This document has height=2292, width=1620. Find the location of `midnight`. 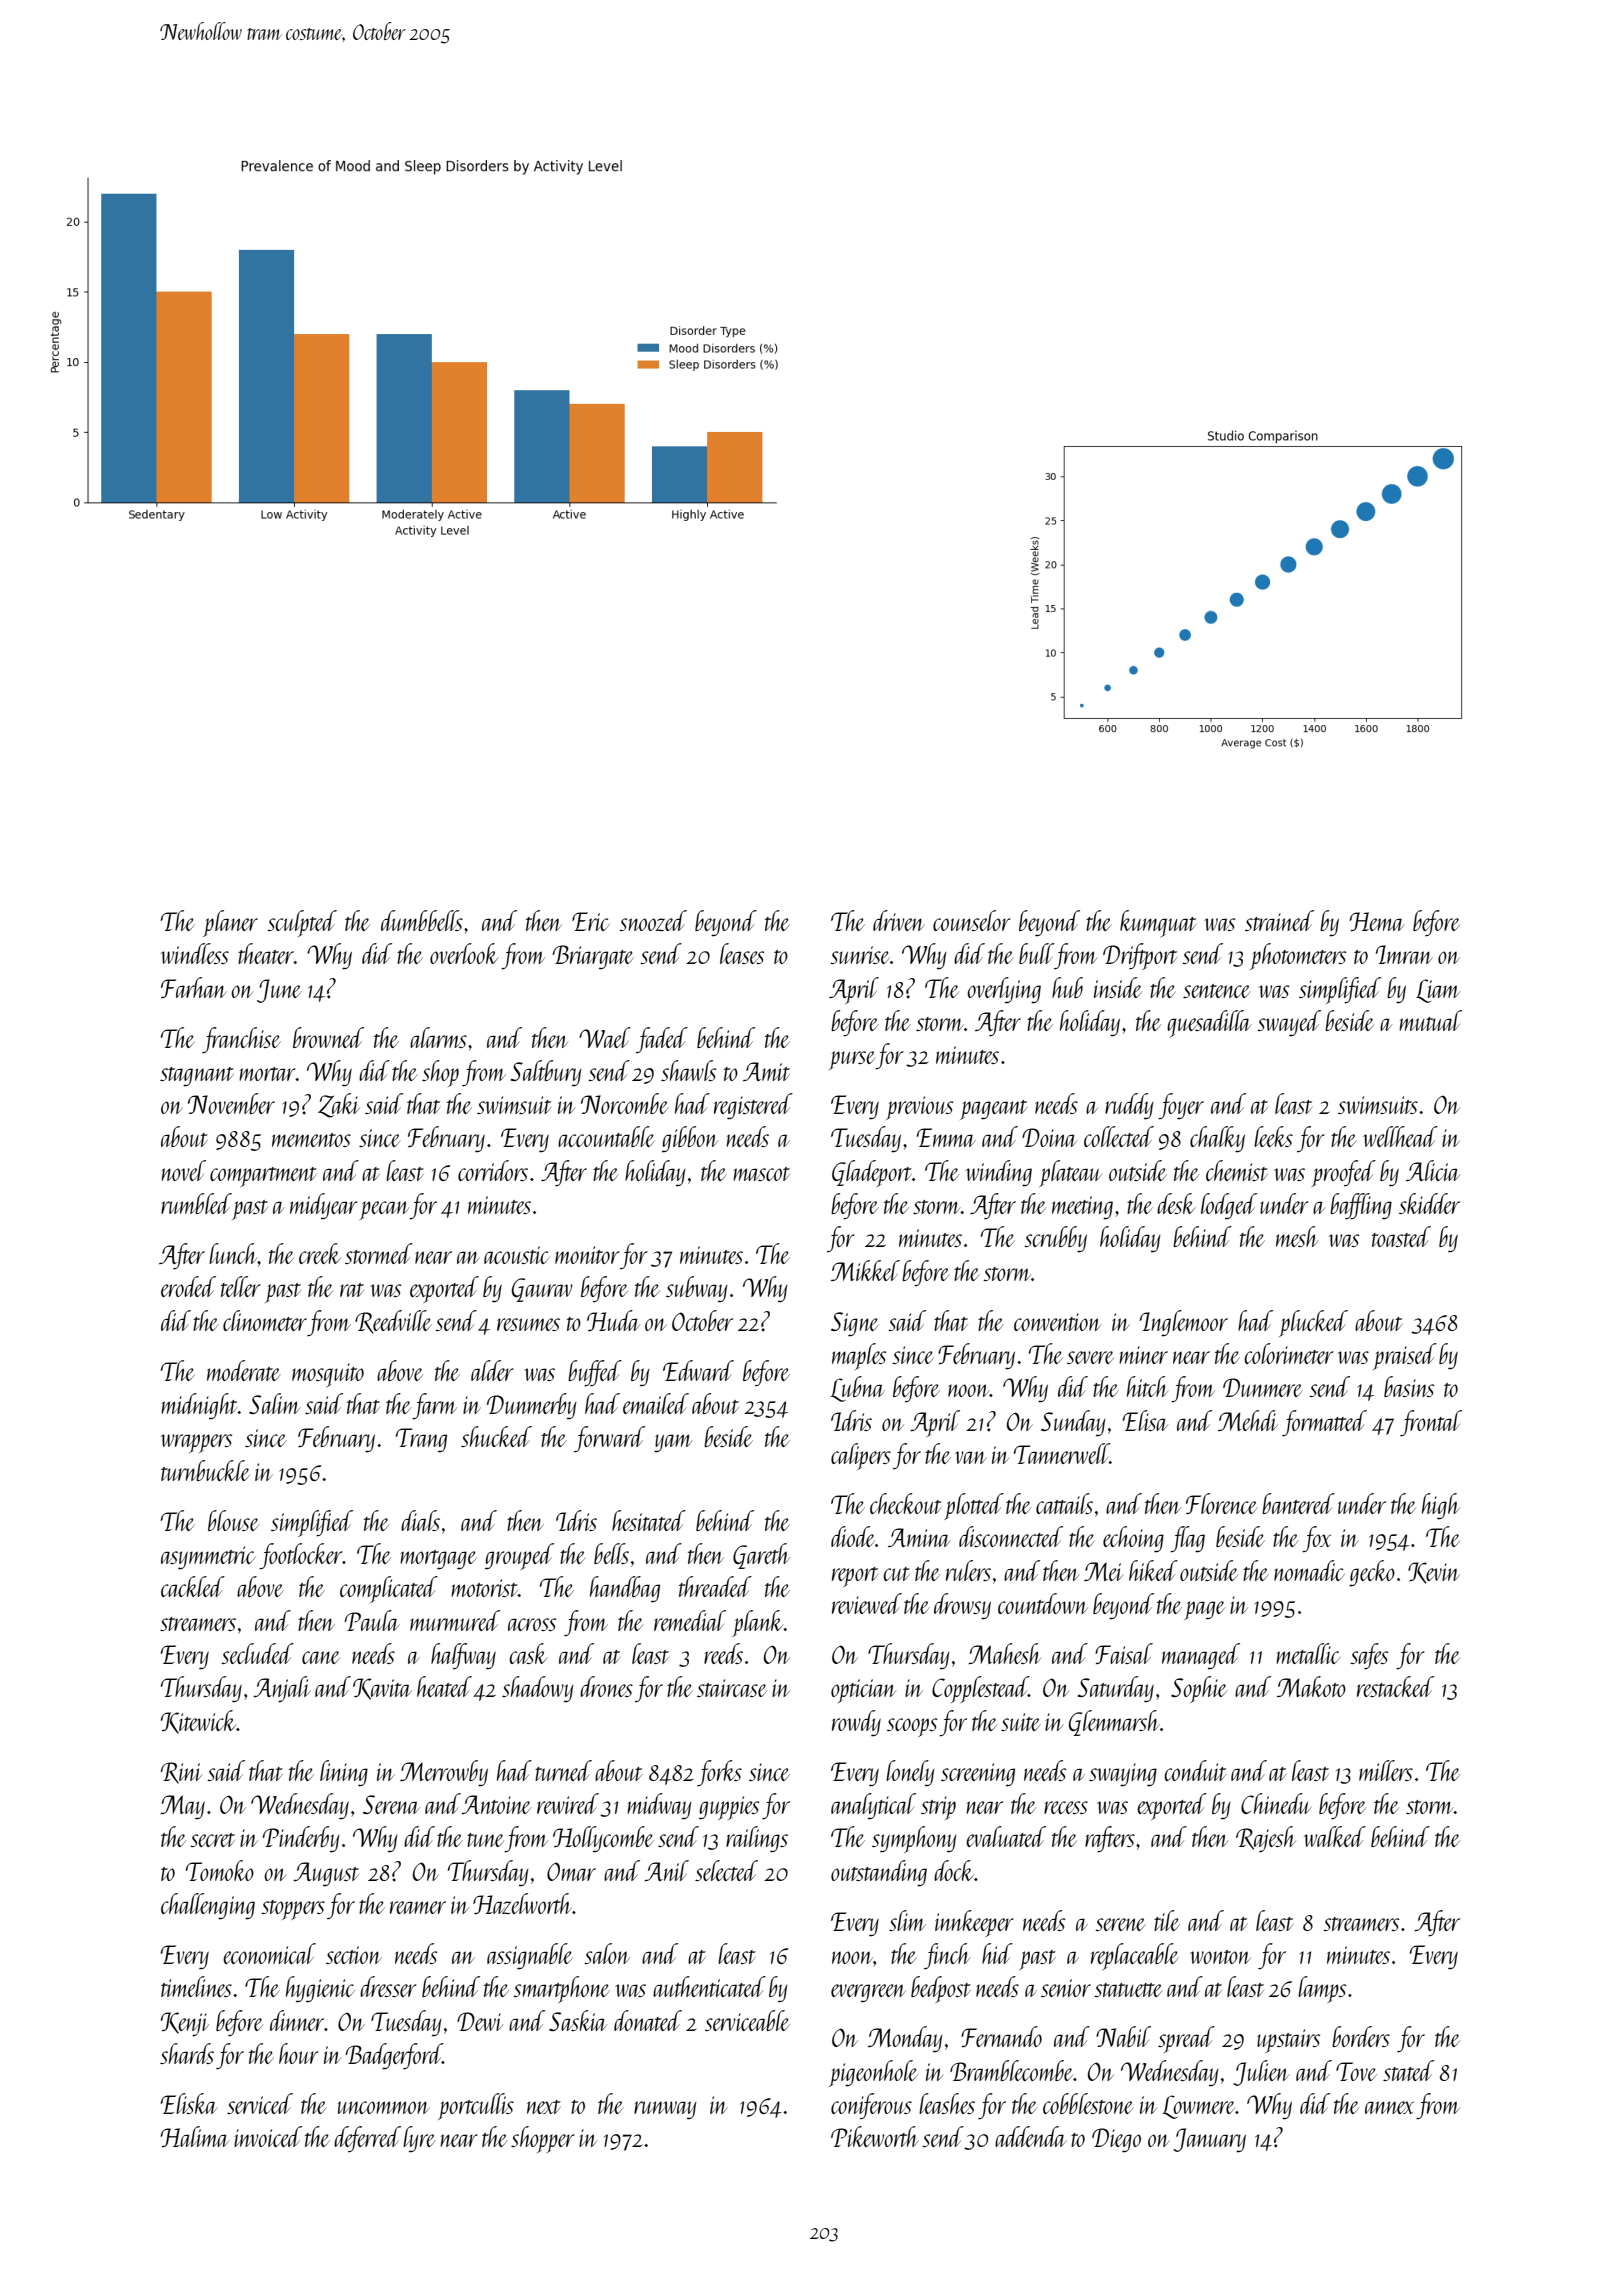

midnight is located at coordinates (199, 1406).
